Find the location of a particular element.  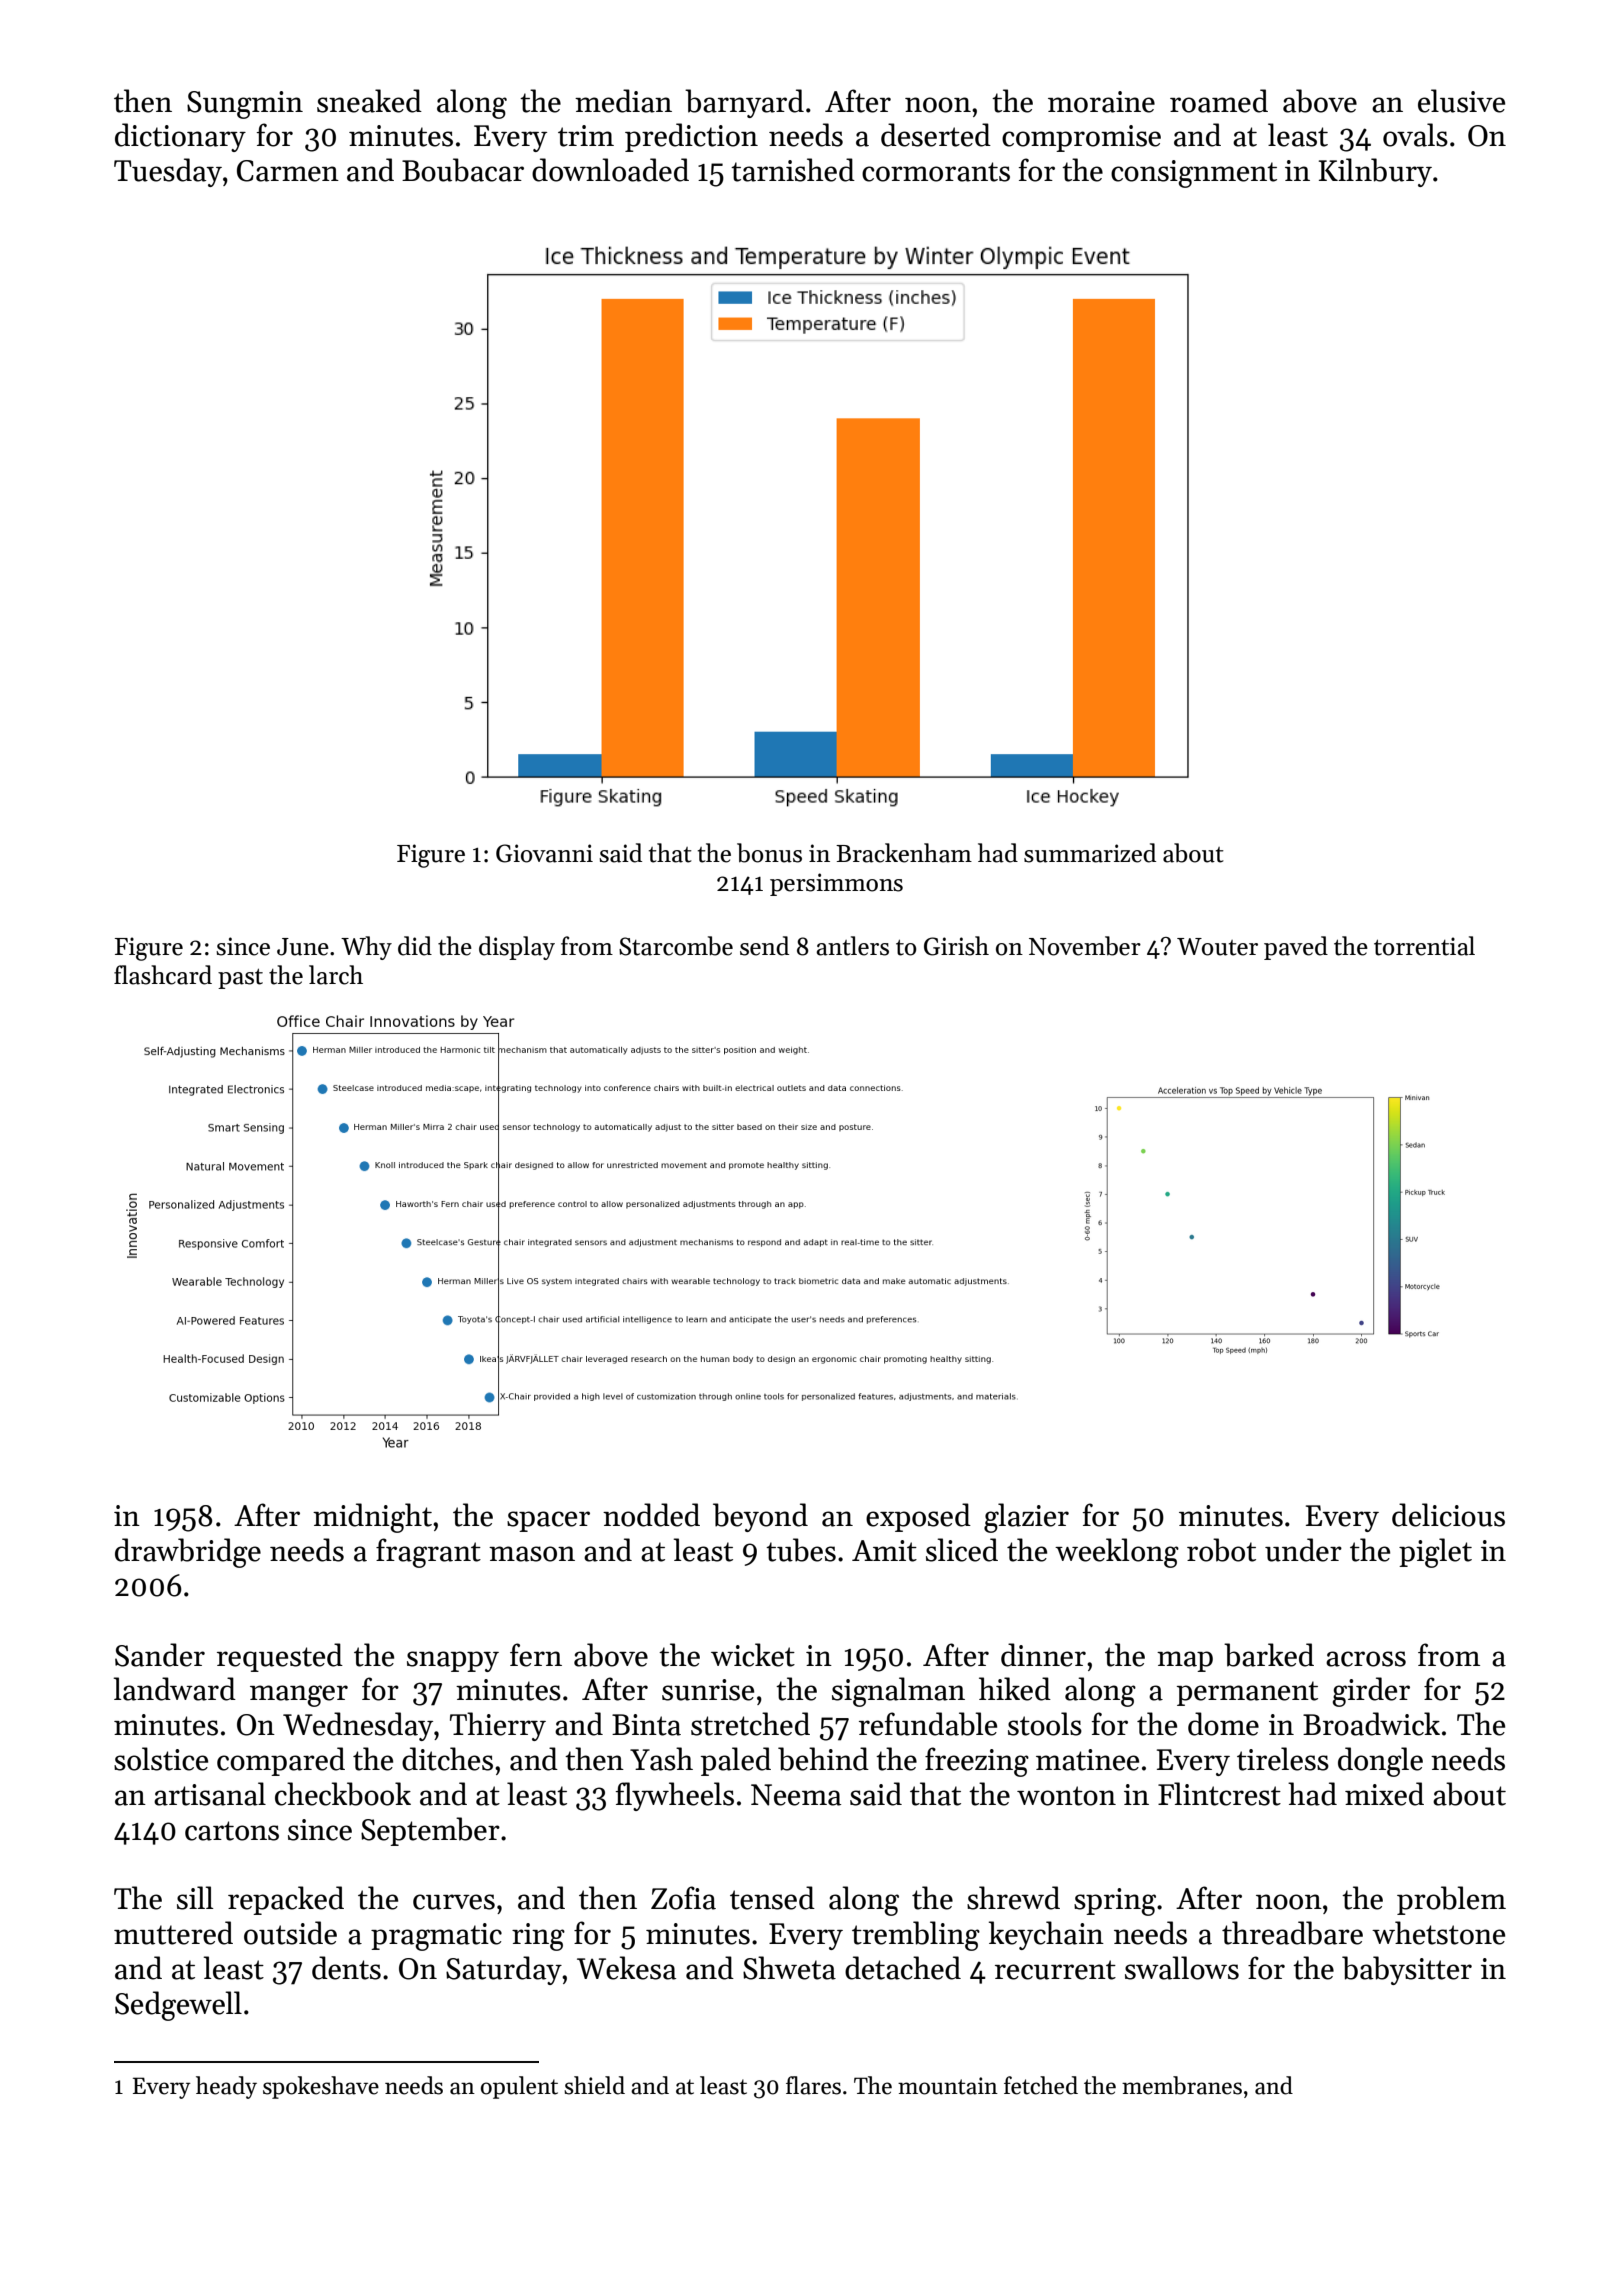

trembling is located at coordinates (916, 1936).
